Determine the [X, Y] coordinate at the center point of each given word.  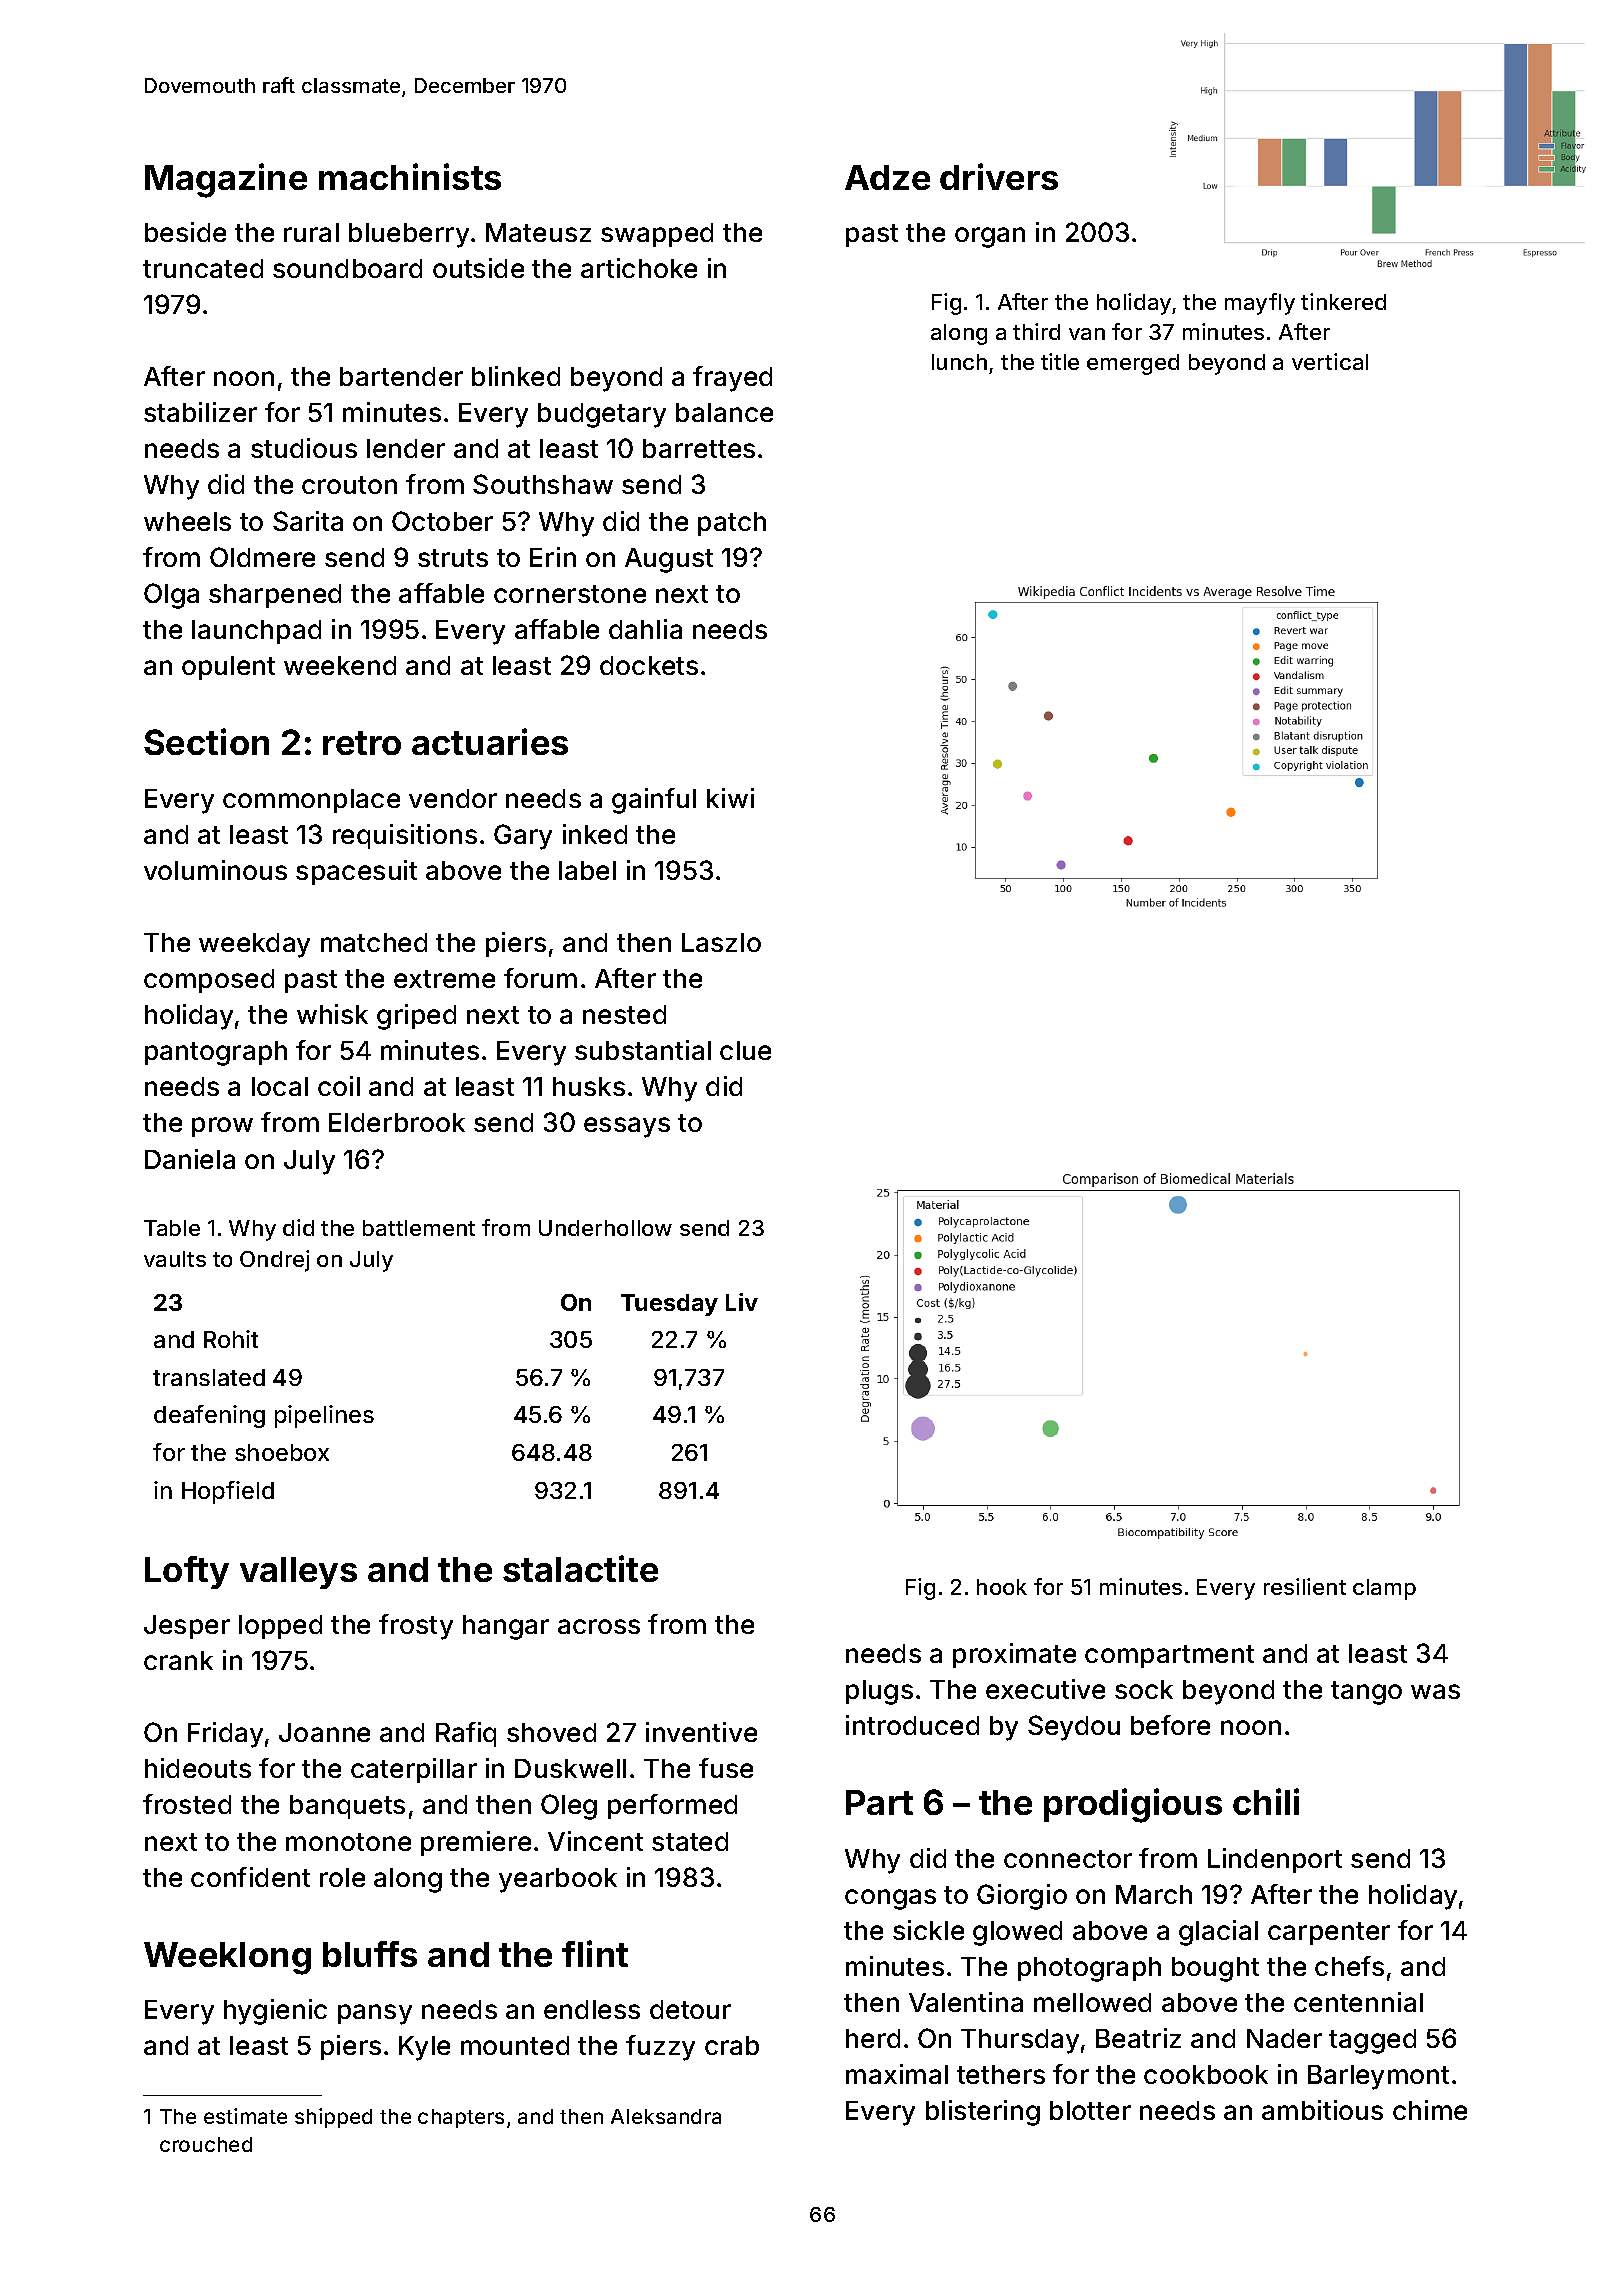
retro [362, 743]
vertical [1330, 361]
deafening [209, 1416]
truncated [203, 268]
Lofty [187, 1572]
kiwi [730, 798]
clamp [1384, 1589]
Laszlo [721, 942]
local [280, 1086]
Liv [742, 1302]
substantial [643, 1050]
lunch [959, 362]
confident [250, 1877]
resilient [1305, 1586]
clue [745, 1050]
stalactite [580, 1568]
